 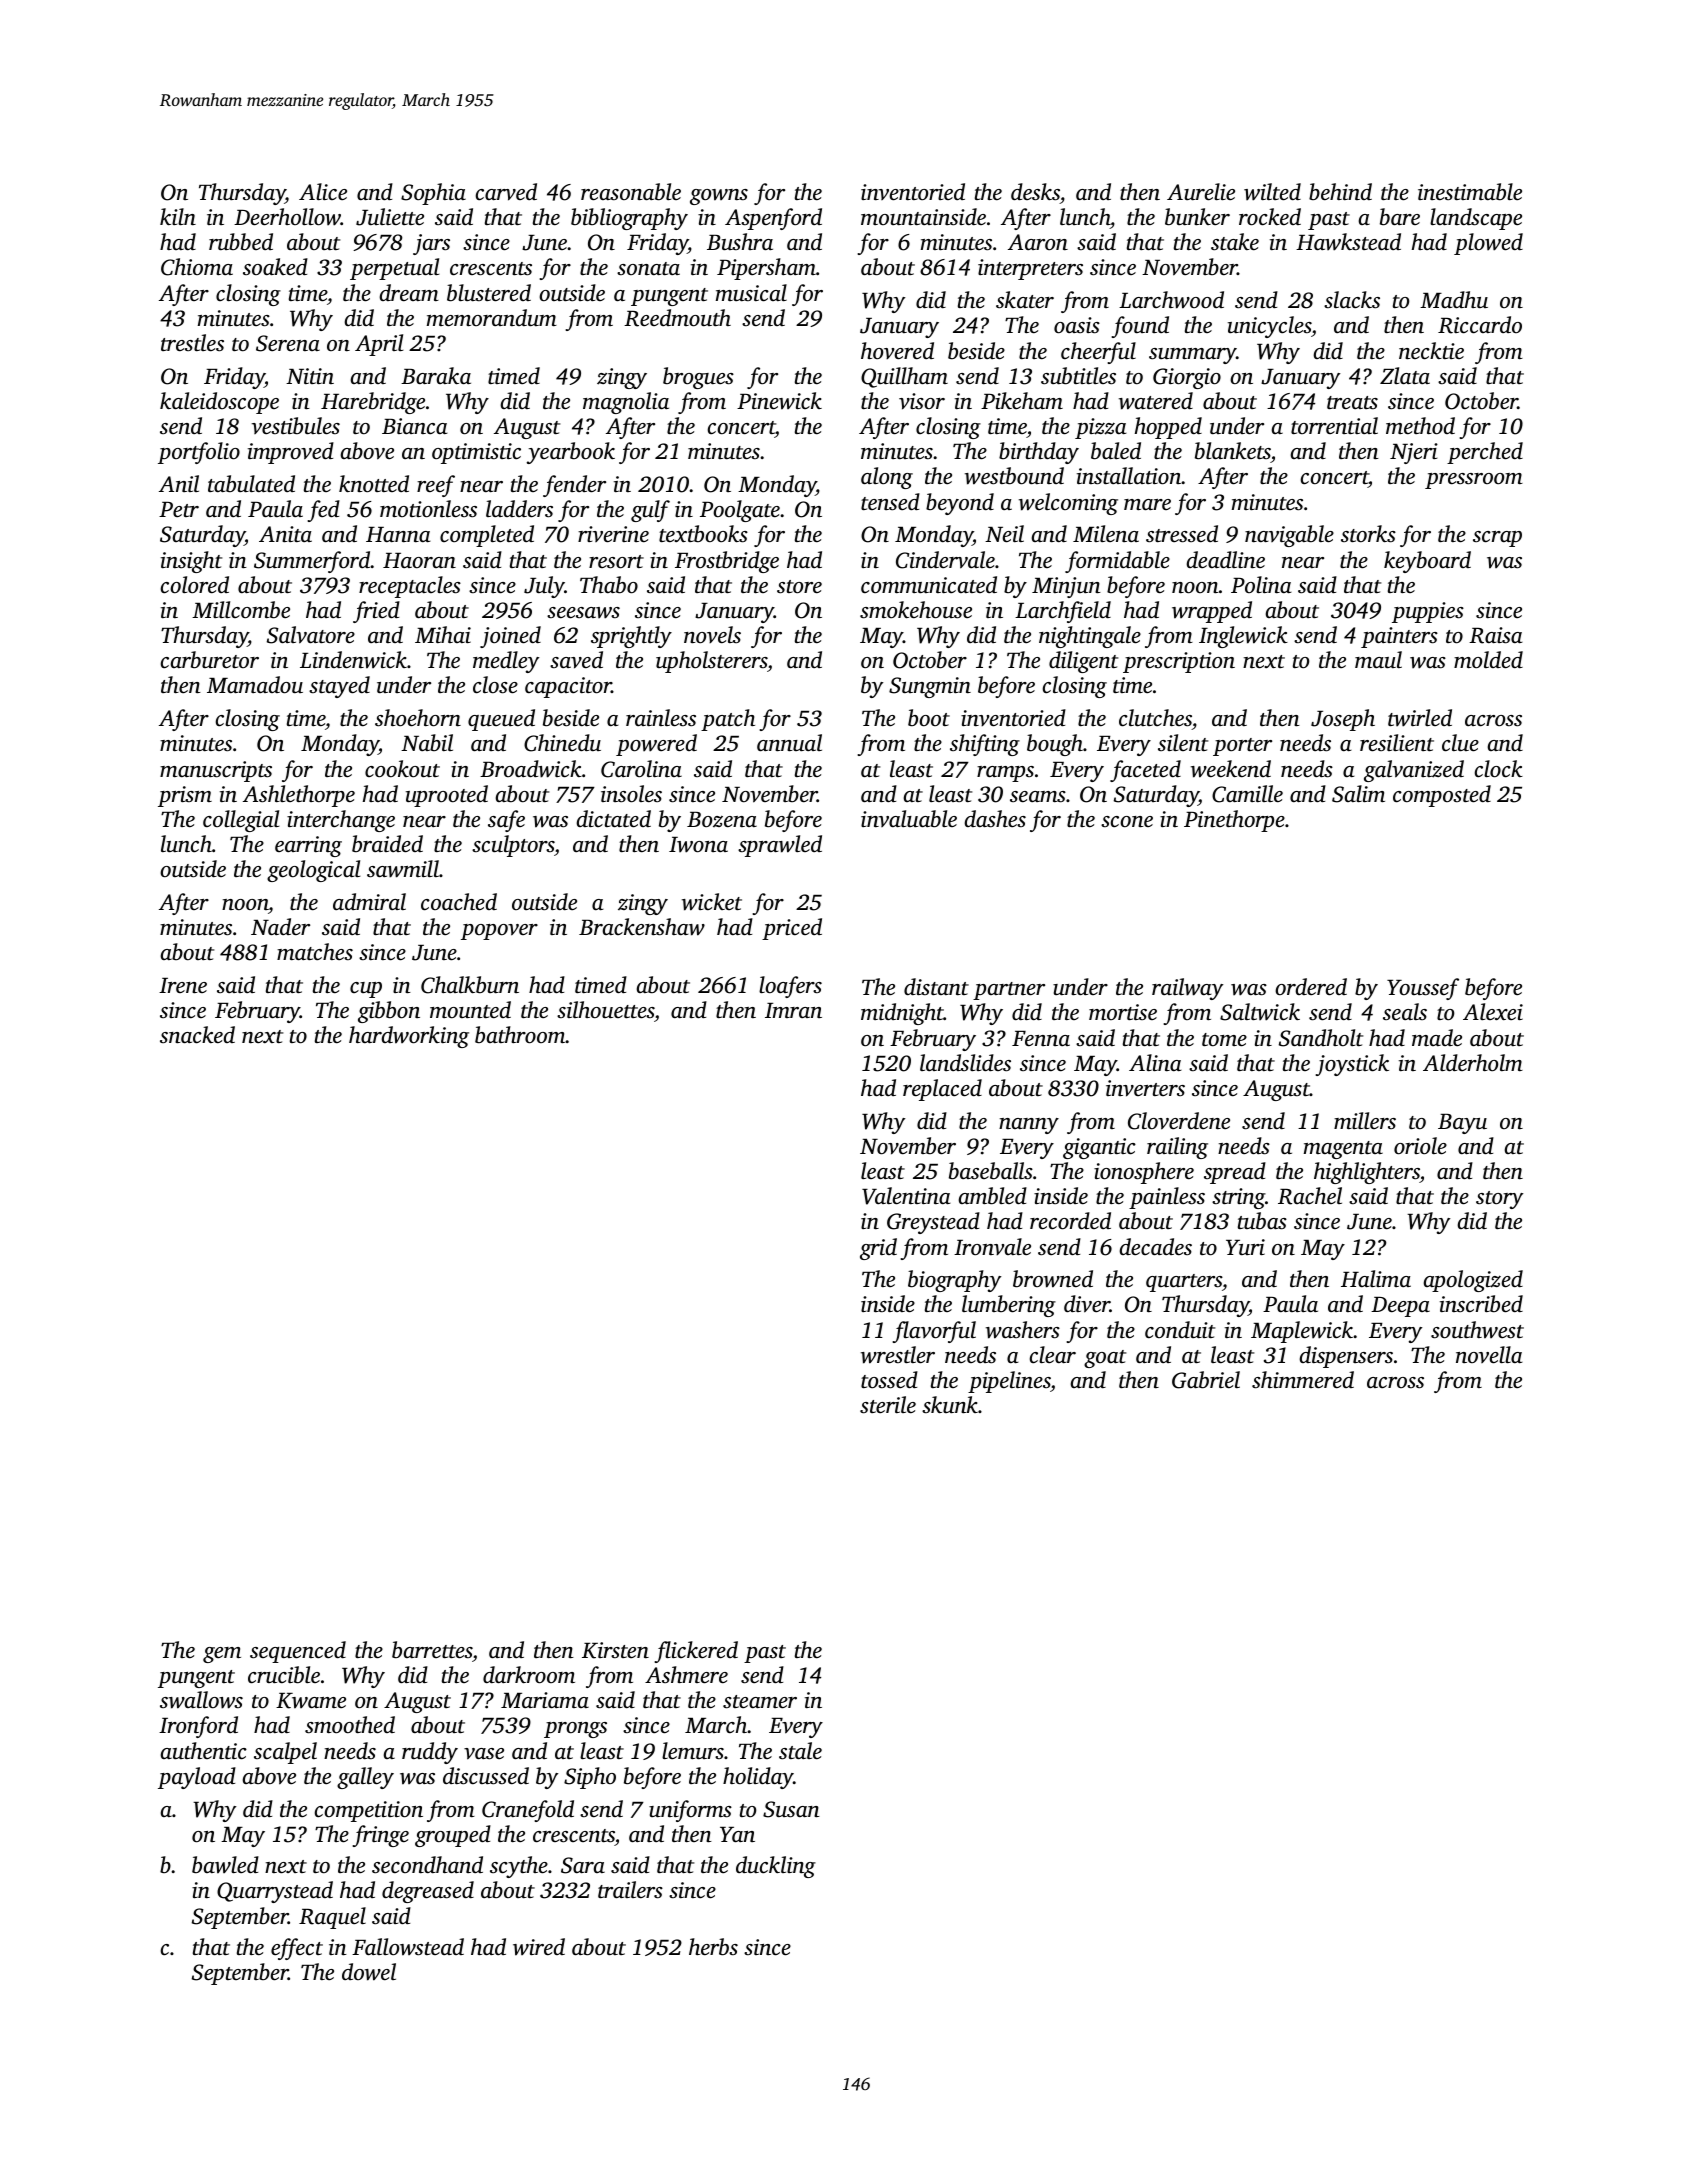 What do you see at coordinates (1303, 1380) in the screenshot?
I see `shimmered` at bounding box center [1303, 1380].
